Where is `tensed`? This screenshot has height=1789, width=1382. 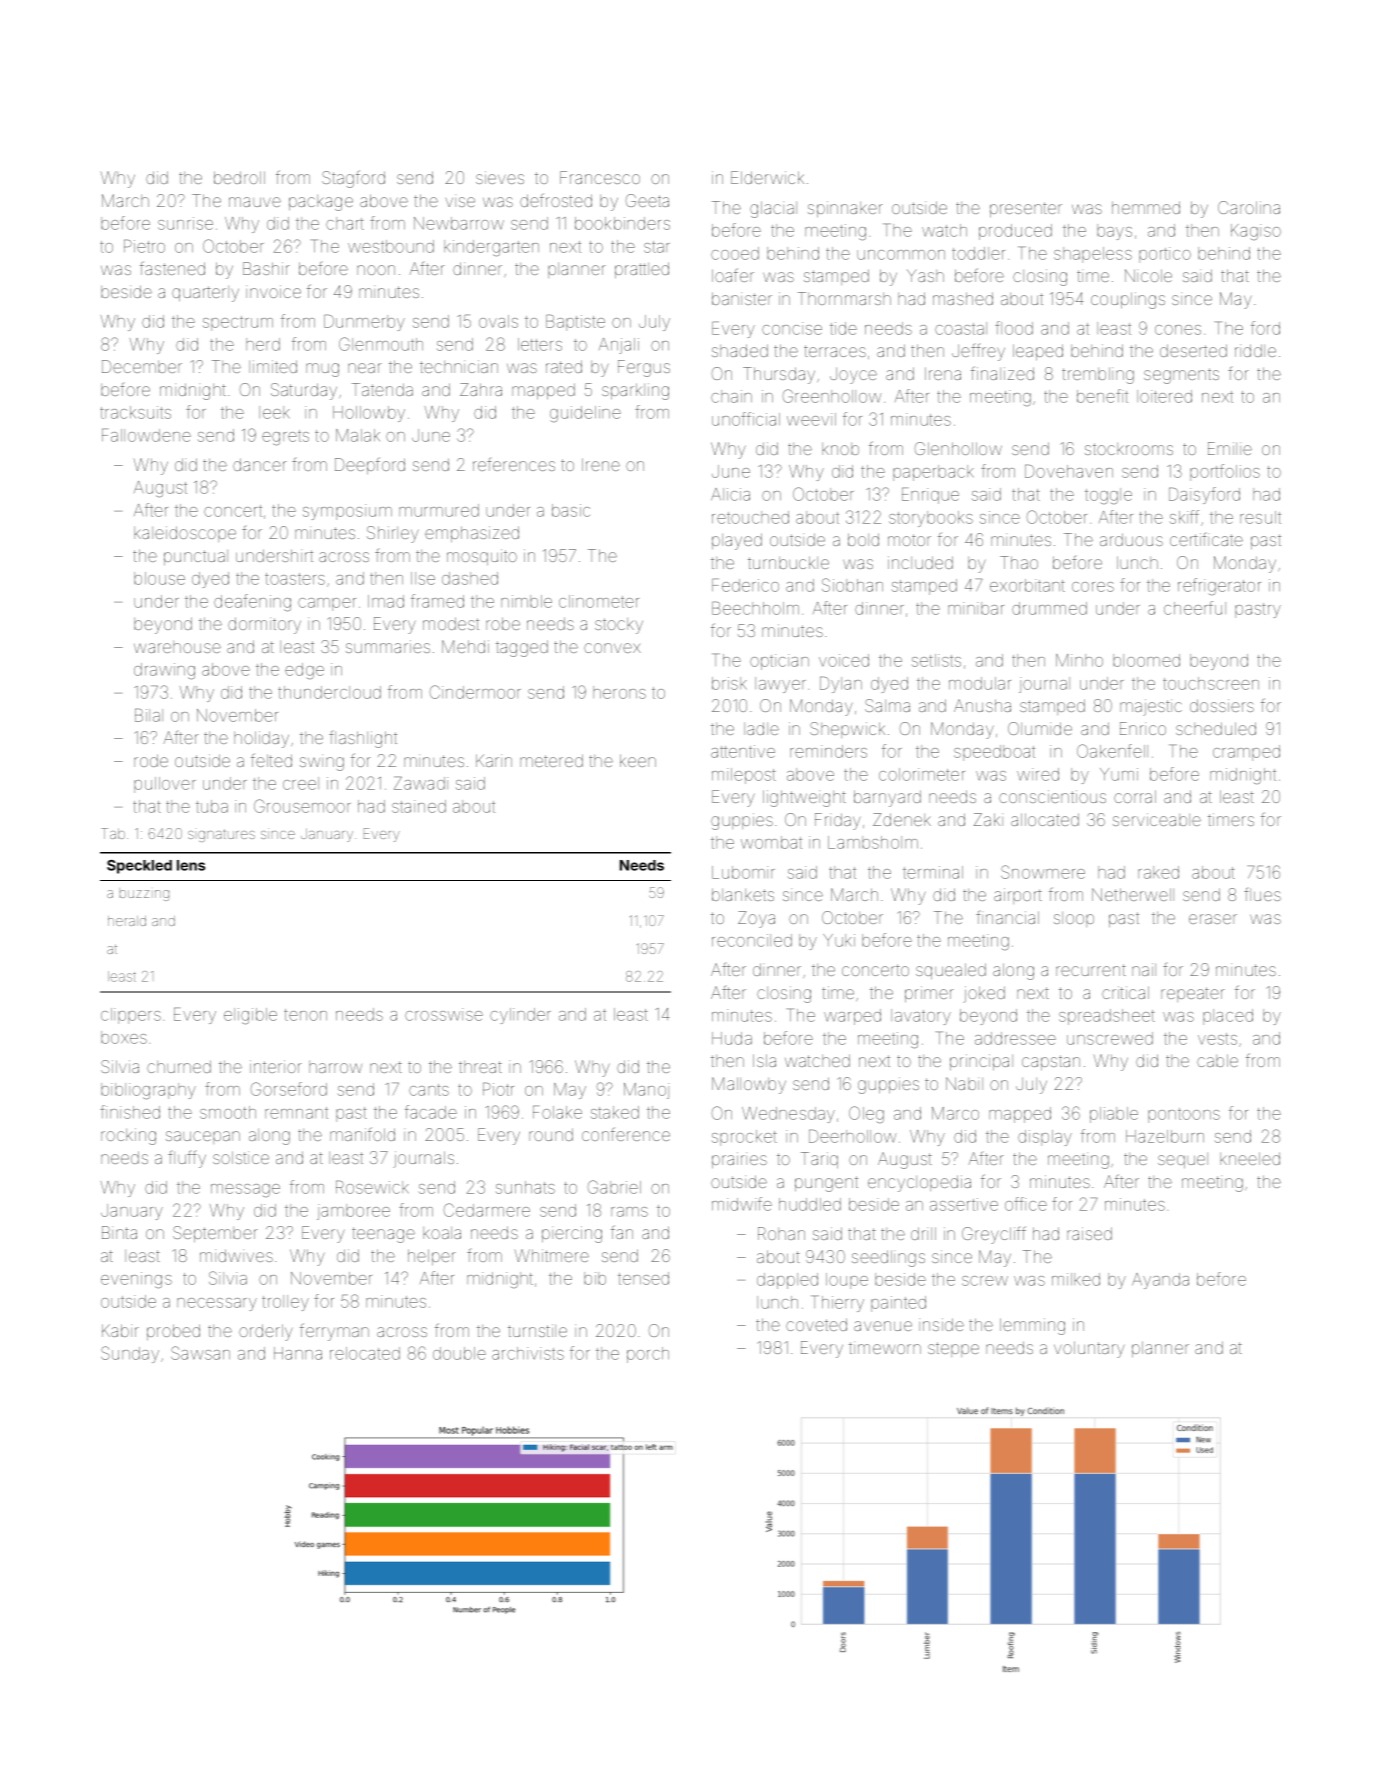 tensed is located at coordinates (643, 1278).
